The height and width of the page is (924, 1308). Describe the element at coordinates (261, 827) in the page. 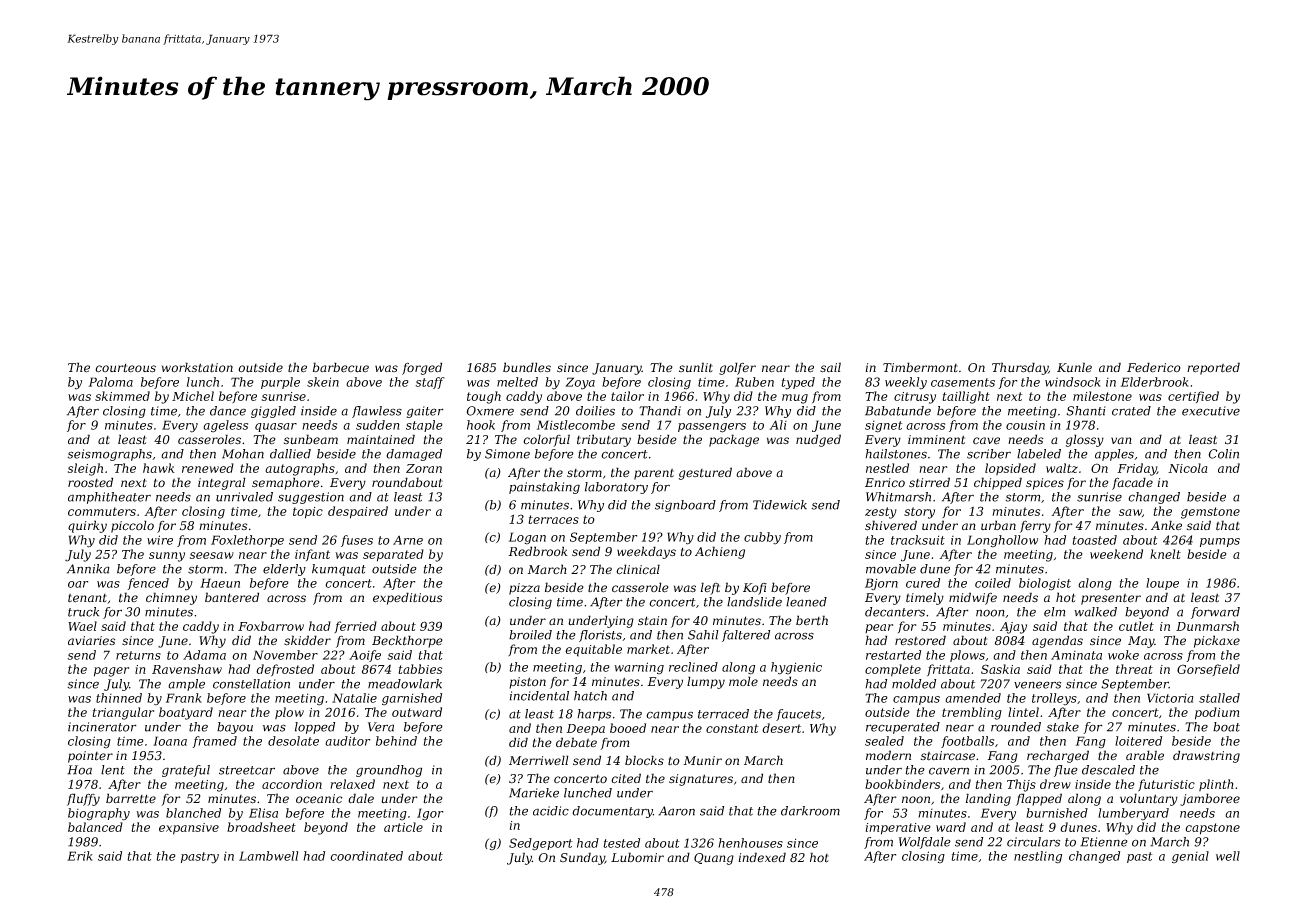

I see `broadsheet` at that location.
